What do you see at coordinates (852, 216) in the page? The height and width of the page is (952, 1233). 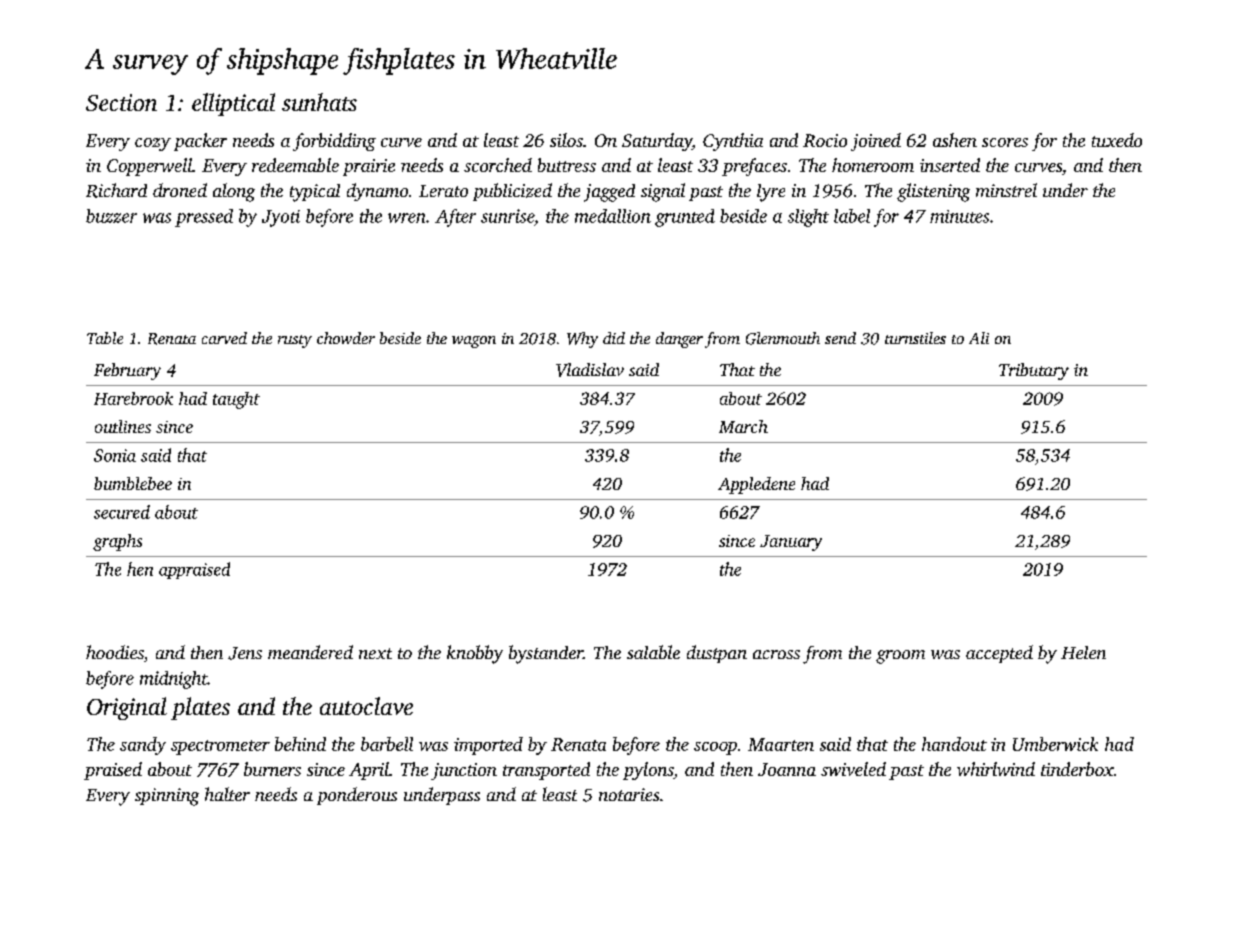 I see `label` at bounding box center [852, 216].
